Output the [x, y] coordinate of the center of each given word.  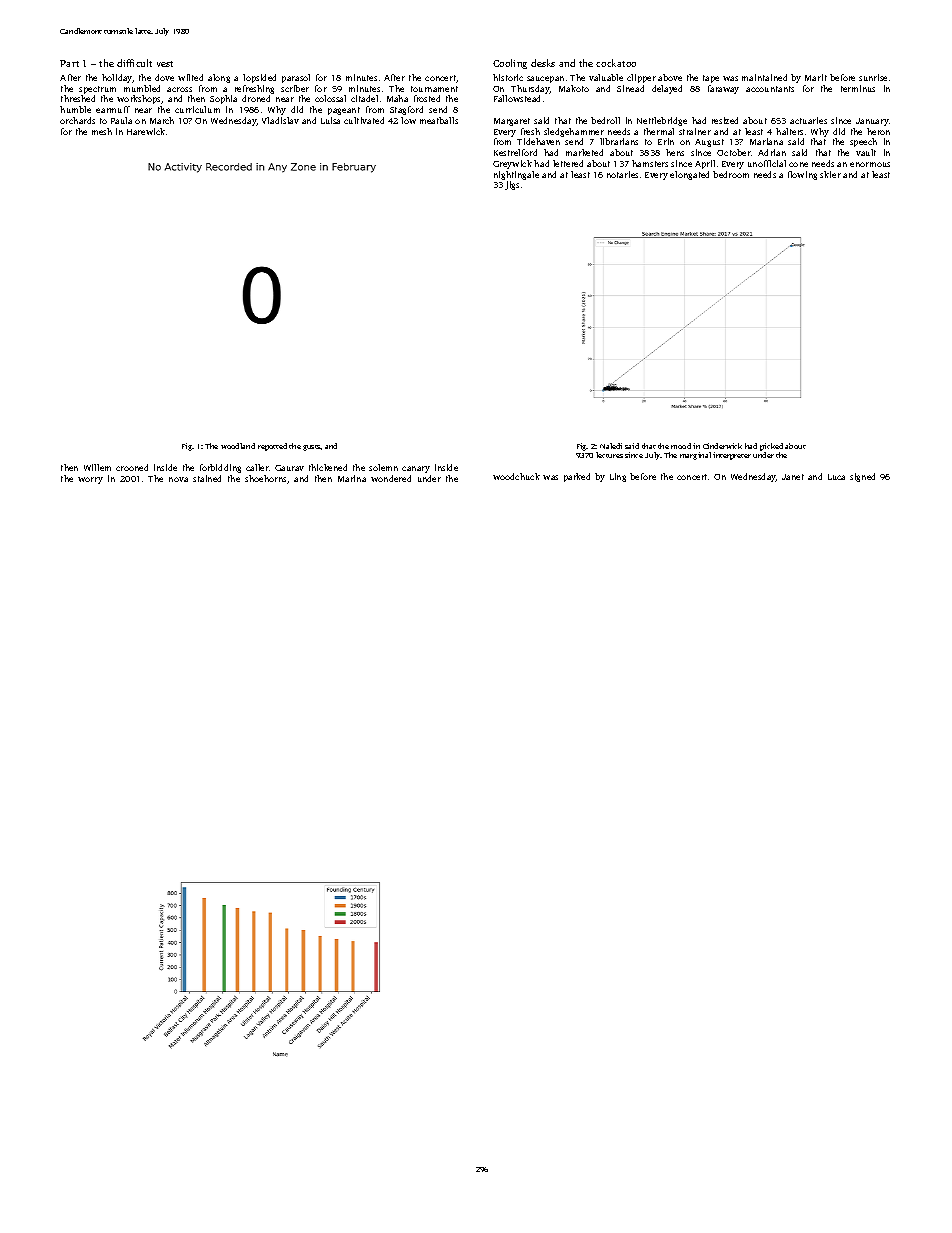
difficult [134, 63]
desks [543, 63]
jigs [512, 185]
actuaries [808, 120]
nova [178, 479]
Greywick [512, 164]
